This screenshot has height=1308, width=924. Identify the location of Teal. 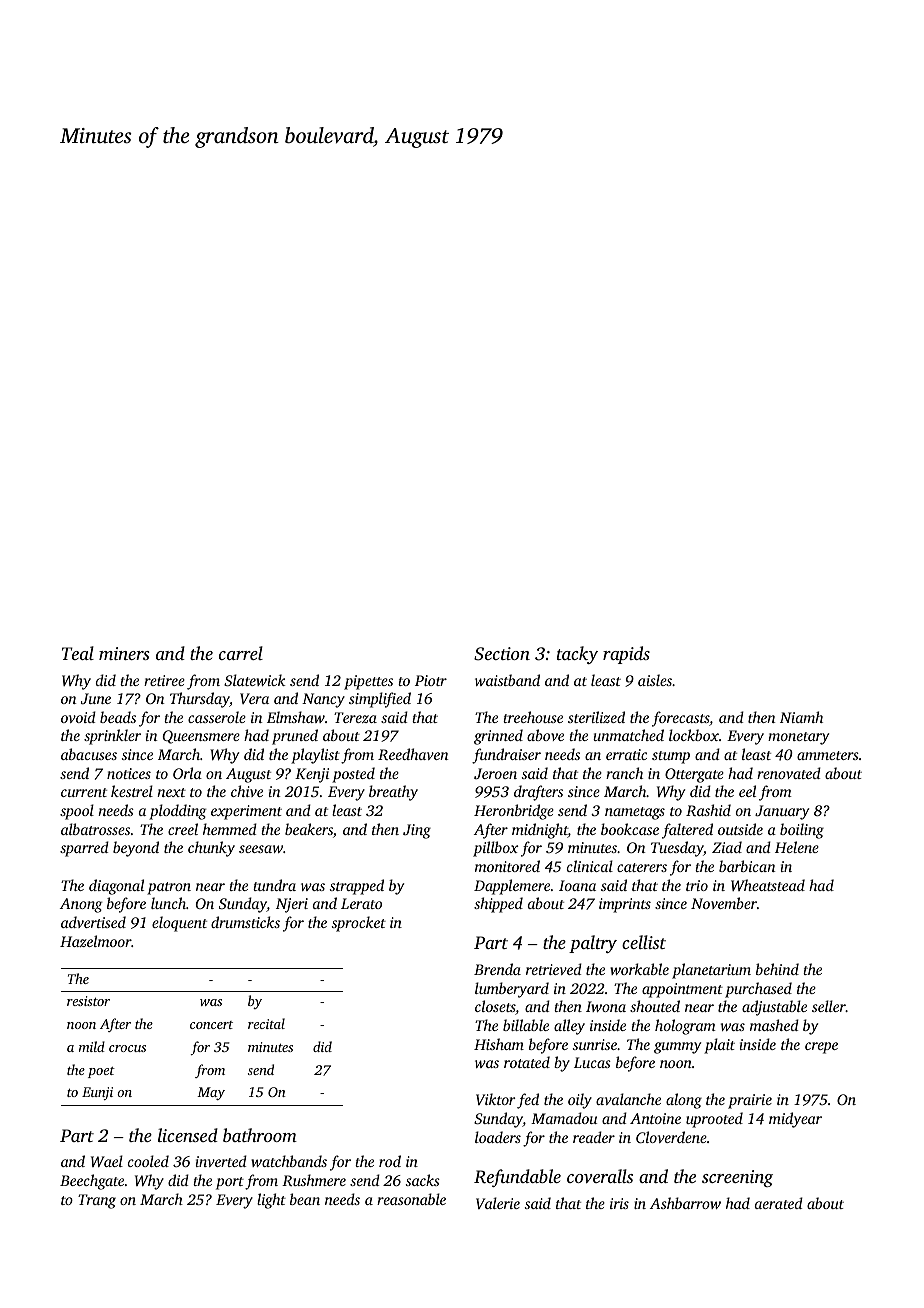
(78, 653).
